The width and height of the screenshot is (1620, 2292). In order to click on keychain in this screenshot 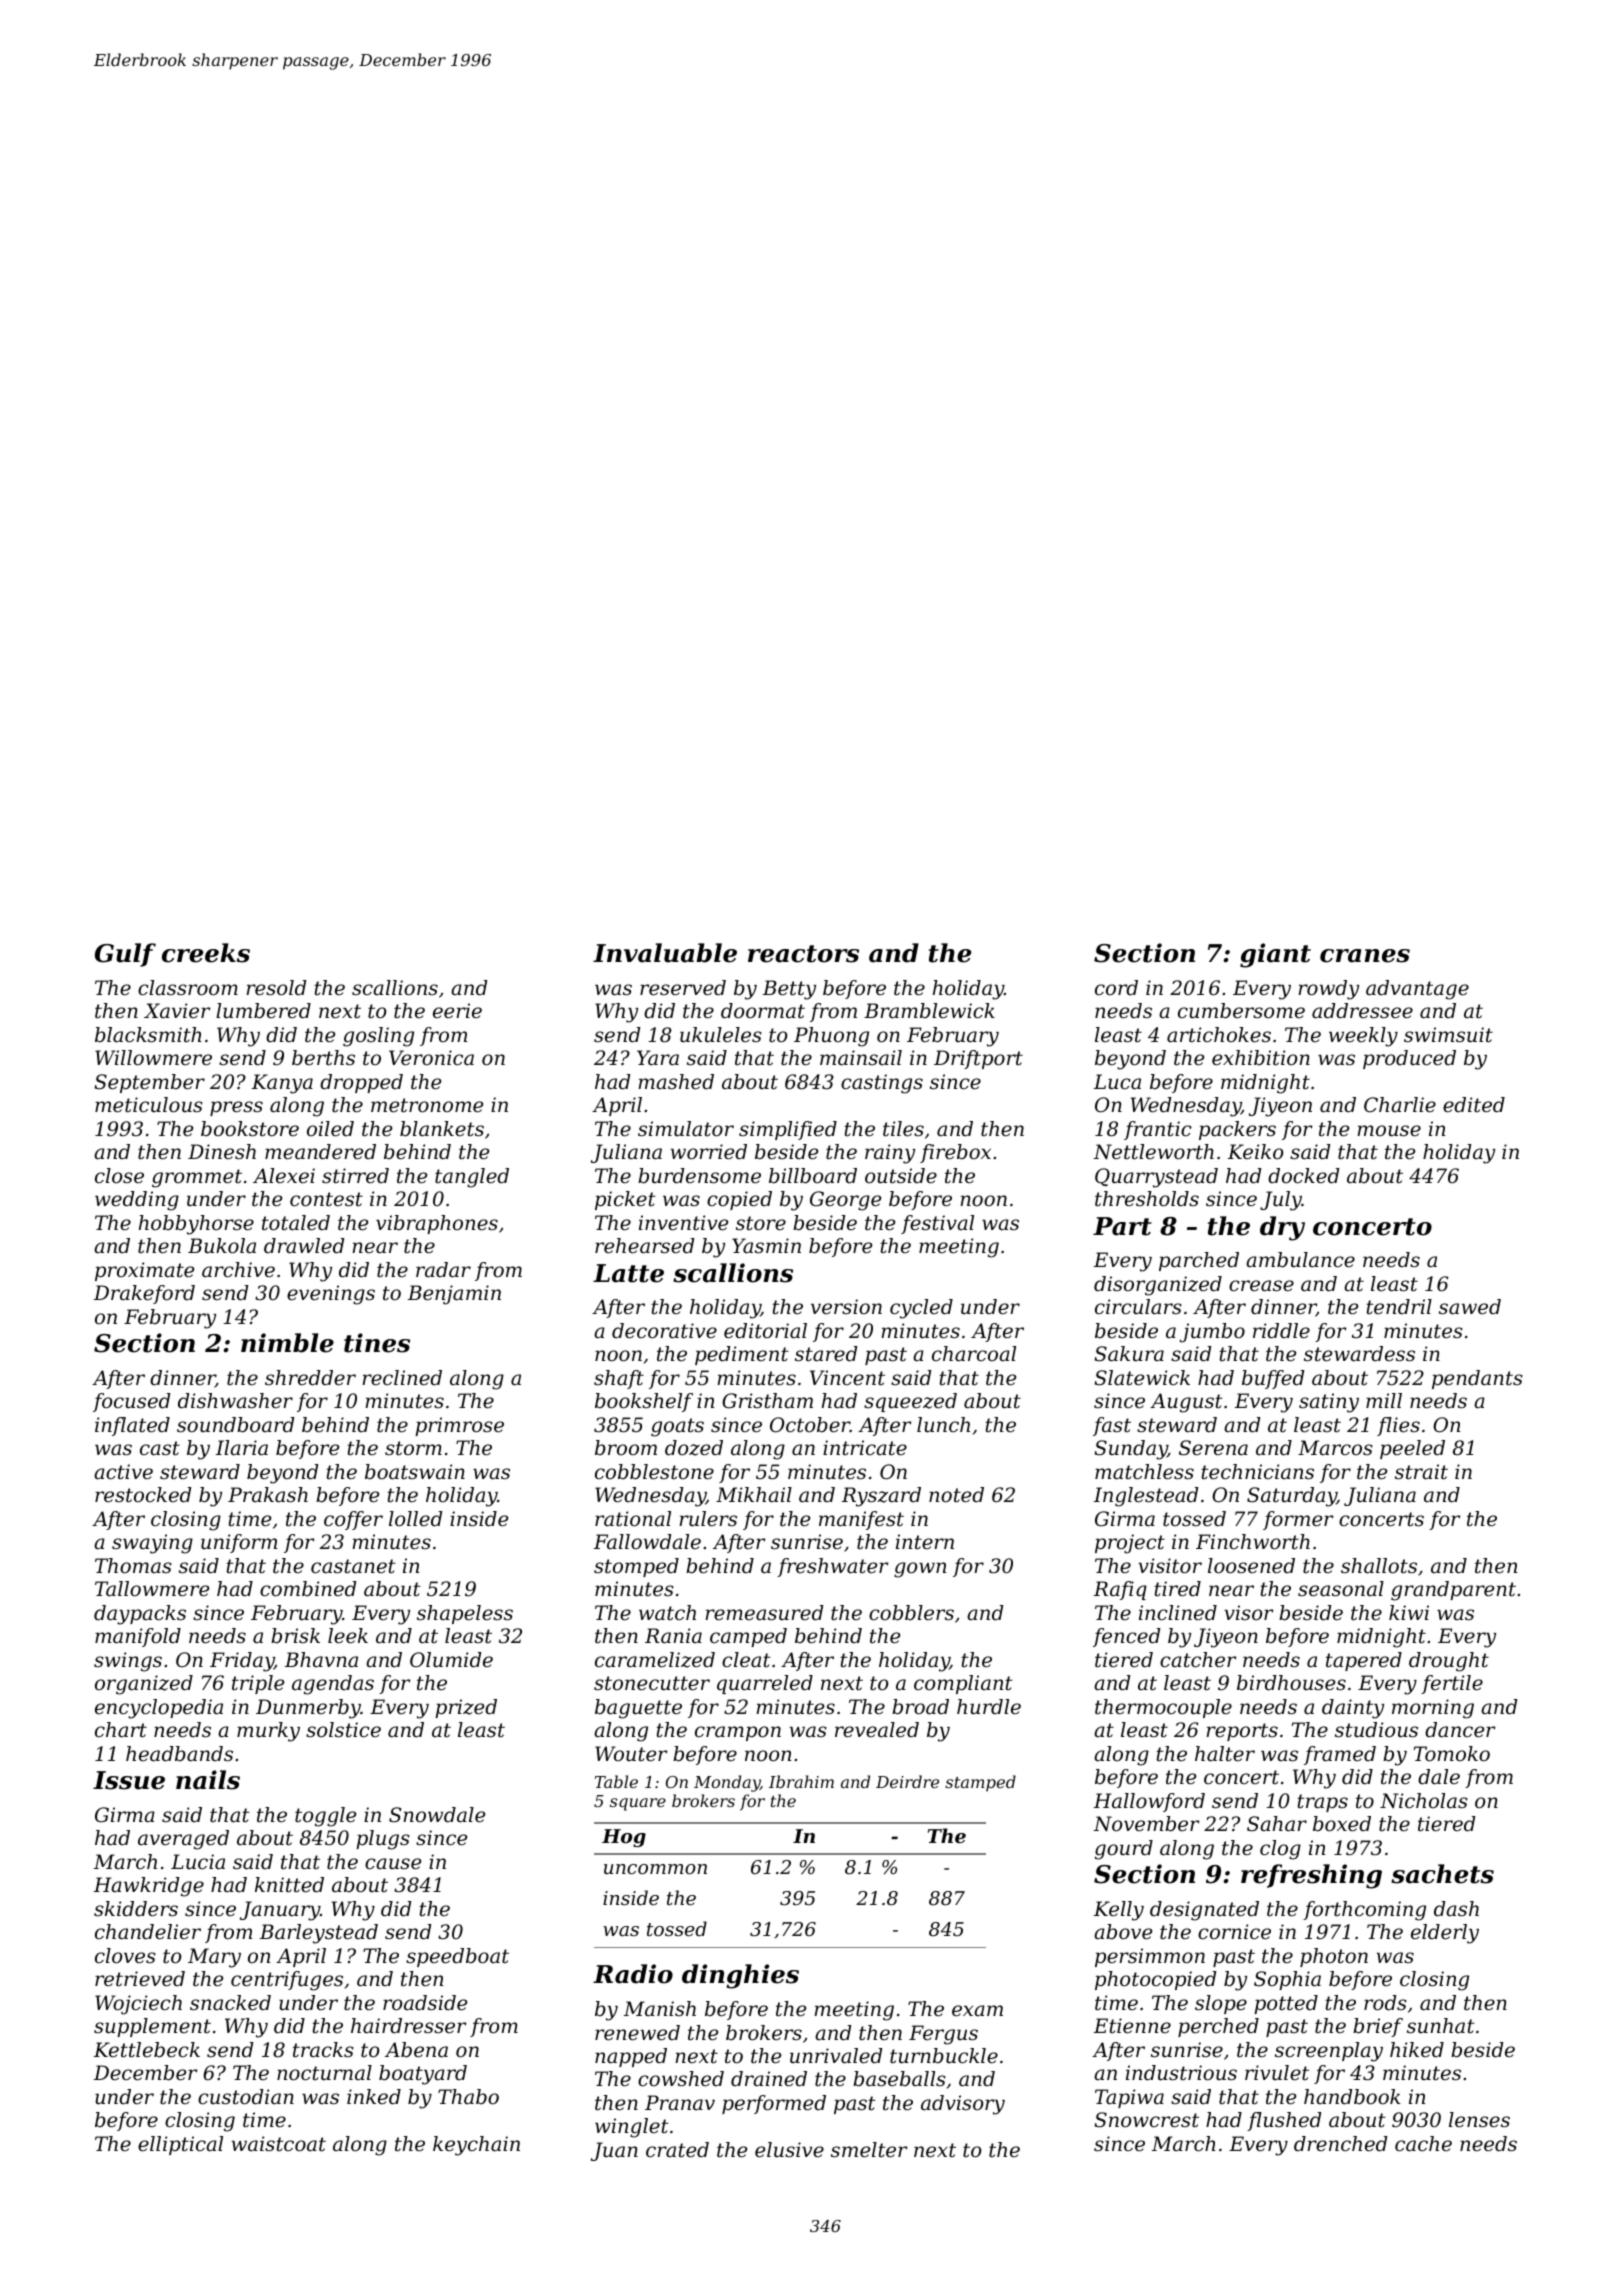, I will do `click(476, 2146)`.
